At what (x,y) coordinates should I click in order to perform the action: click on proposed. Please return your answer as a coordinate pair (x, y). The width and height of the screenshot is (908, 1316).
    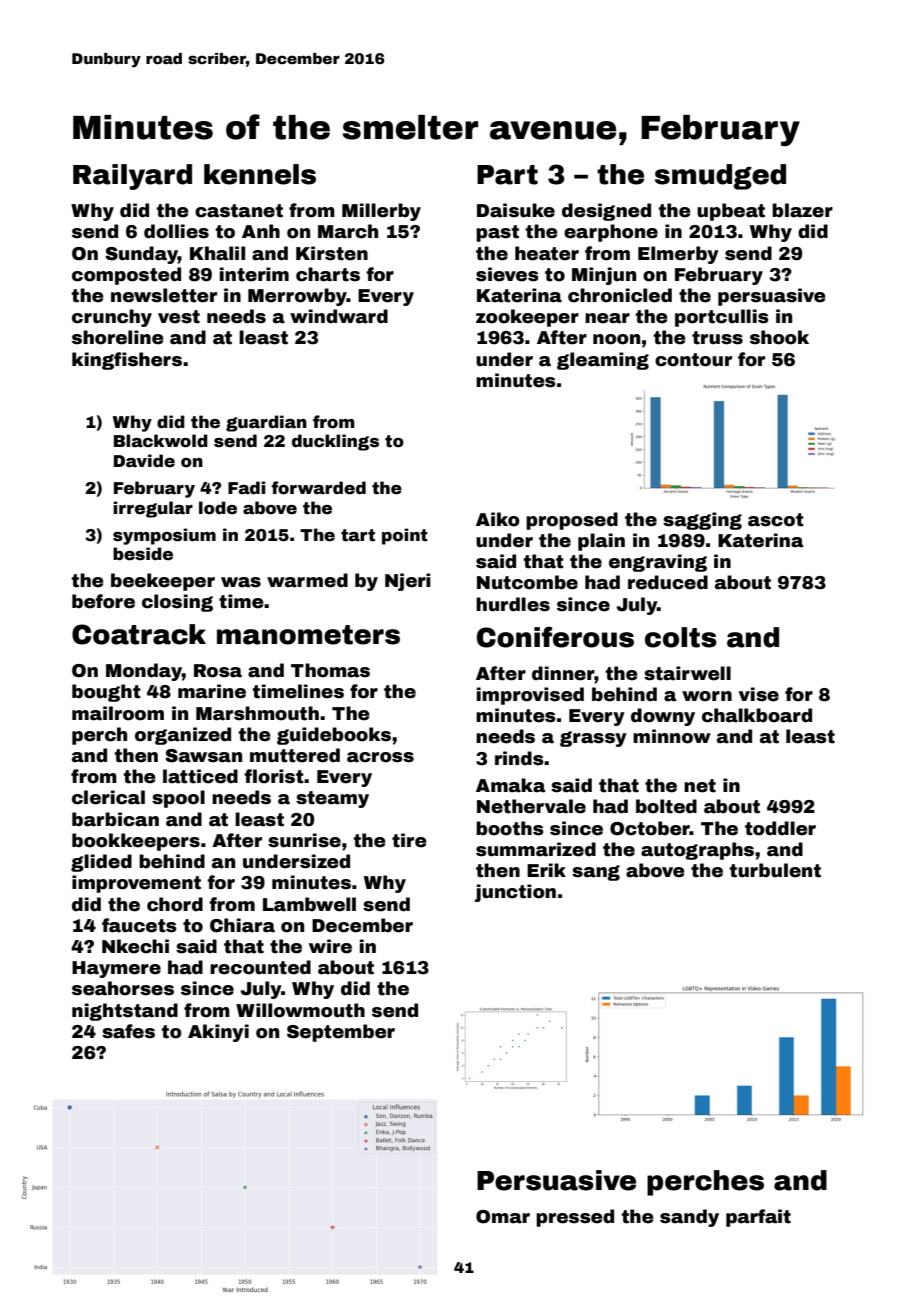
    Looking at the image, I should click on (572, 521).
